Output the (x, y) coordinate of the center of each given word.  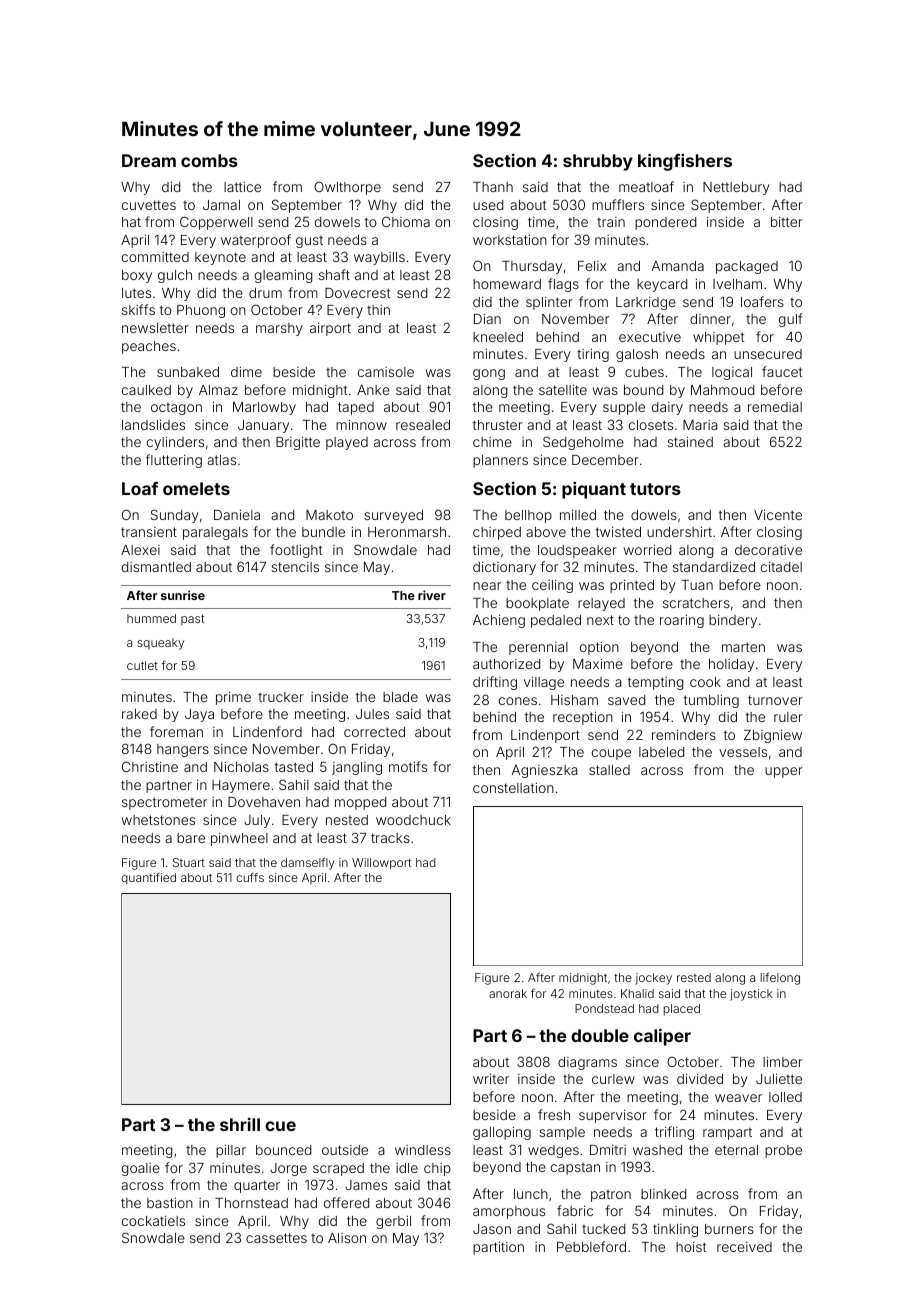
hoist (691, 1246)
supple (624, 408)
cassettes (276, 1238)
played (347, 443)
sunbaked (188, 372)
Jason (492, 1229)
